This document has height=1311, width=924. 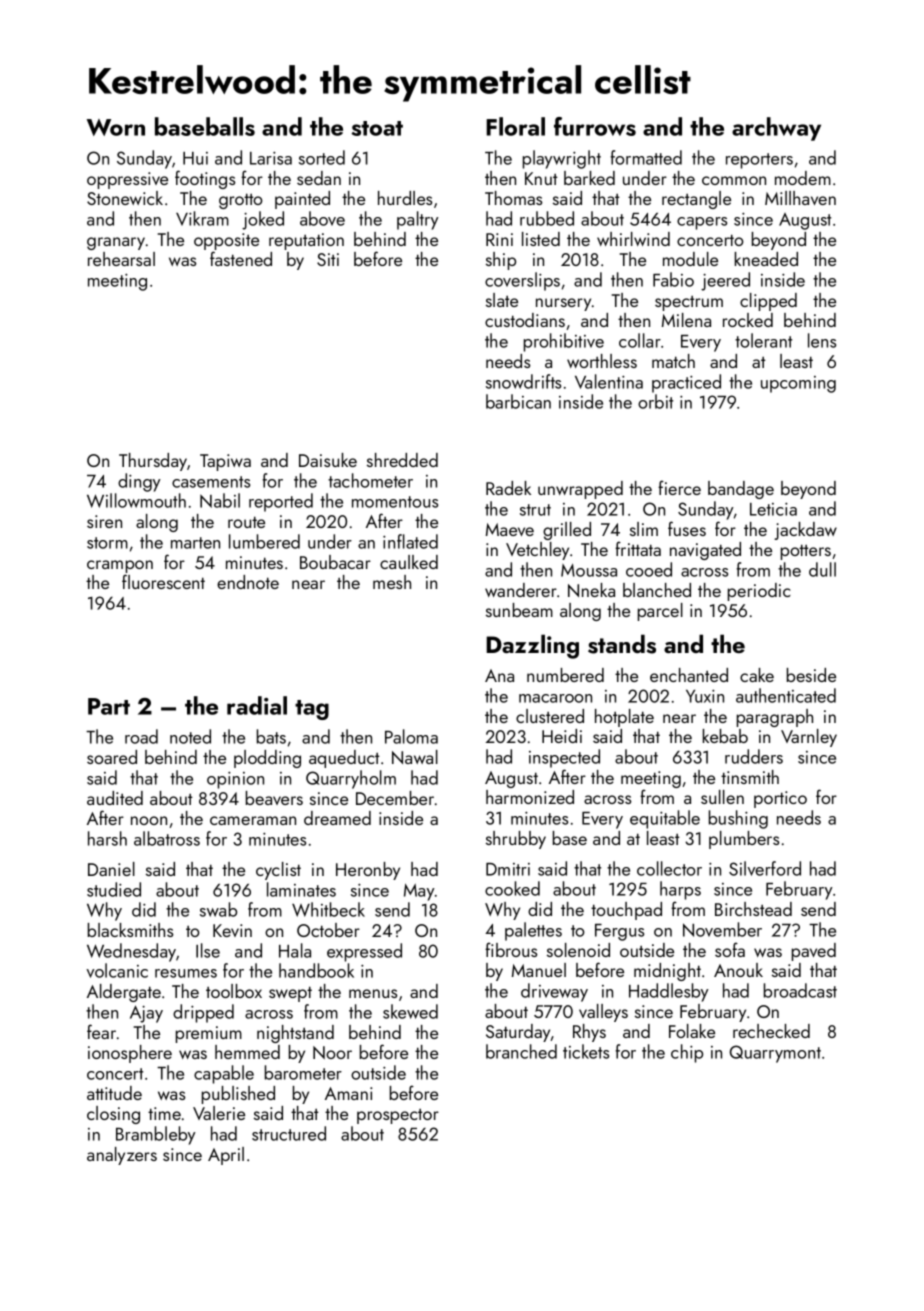 I want to click on Varnley, so click(x=809, y=738).
